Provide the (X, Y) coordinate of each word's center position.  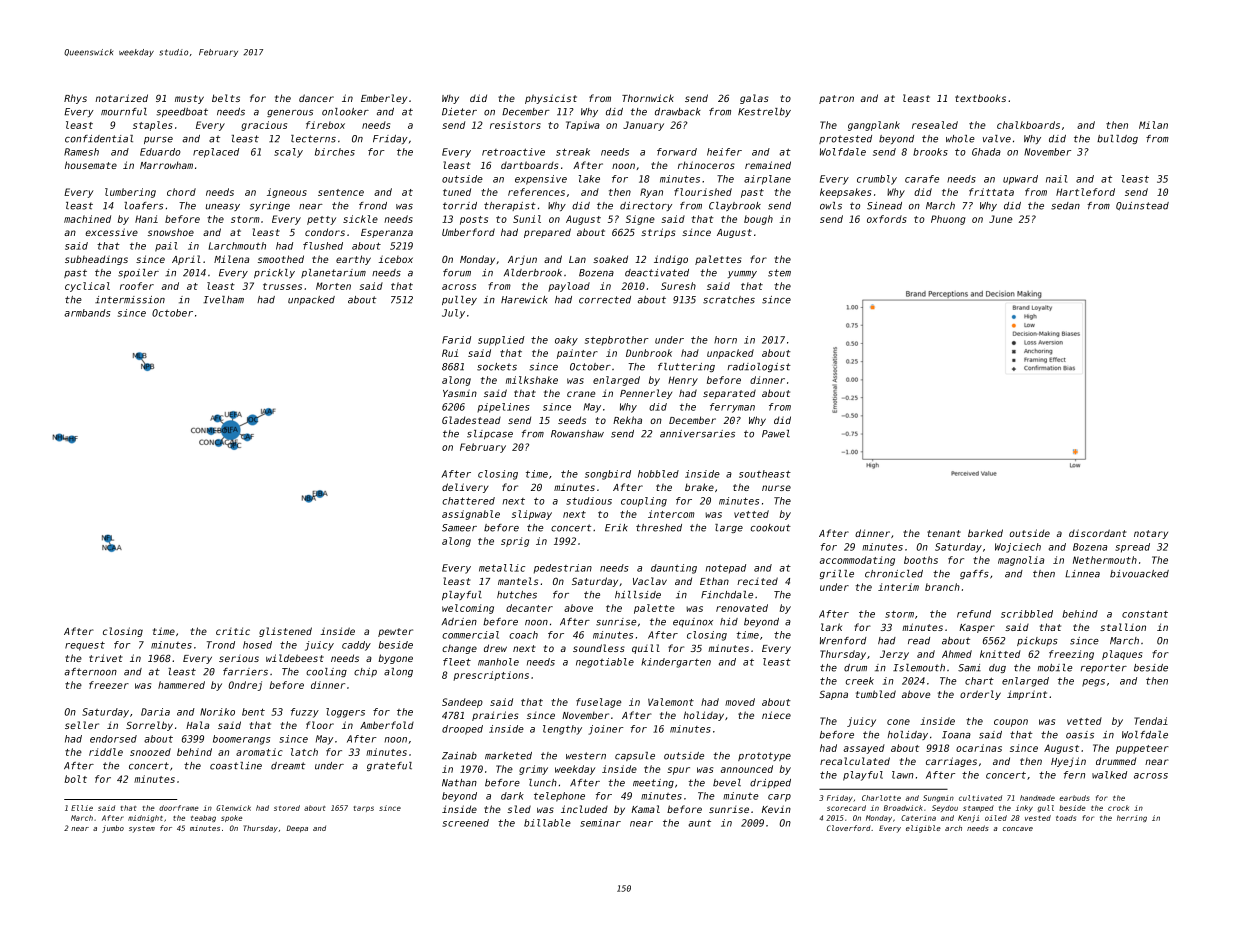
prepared (547, 233)
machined (87, 219)
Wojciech (1018, 548)
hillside (638, 595)
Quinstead (1142, 206)
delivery (465, 488)
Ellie (82, 808)
